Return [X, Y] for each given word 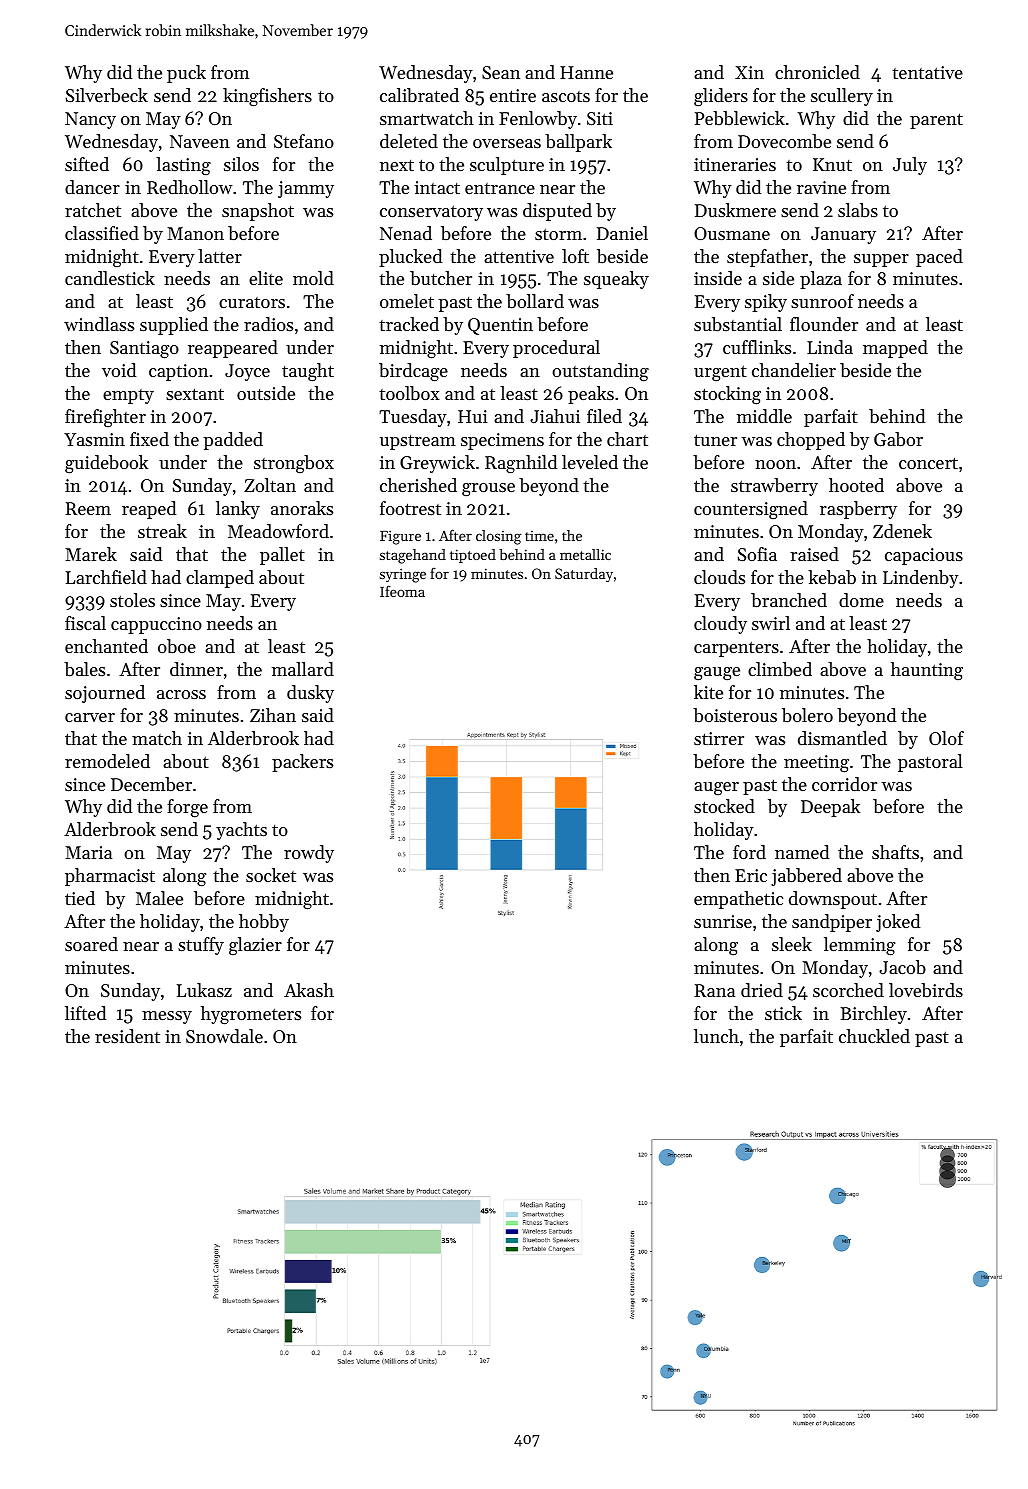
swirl [771, 623]
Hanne [586, 72]
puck [186, 74]
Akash [309, 990]
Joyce [247, 372]
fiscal [85, 623]
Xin [749, 72]
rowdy [309, 854]
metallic [585, 554]
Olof [946, 738]
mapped [895, 349]
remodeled [107, 761]
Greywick [437, 464]
